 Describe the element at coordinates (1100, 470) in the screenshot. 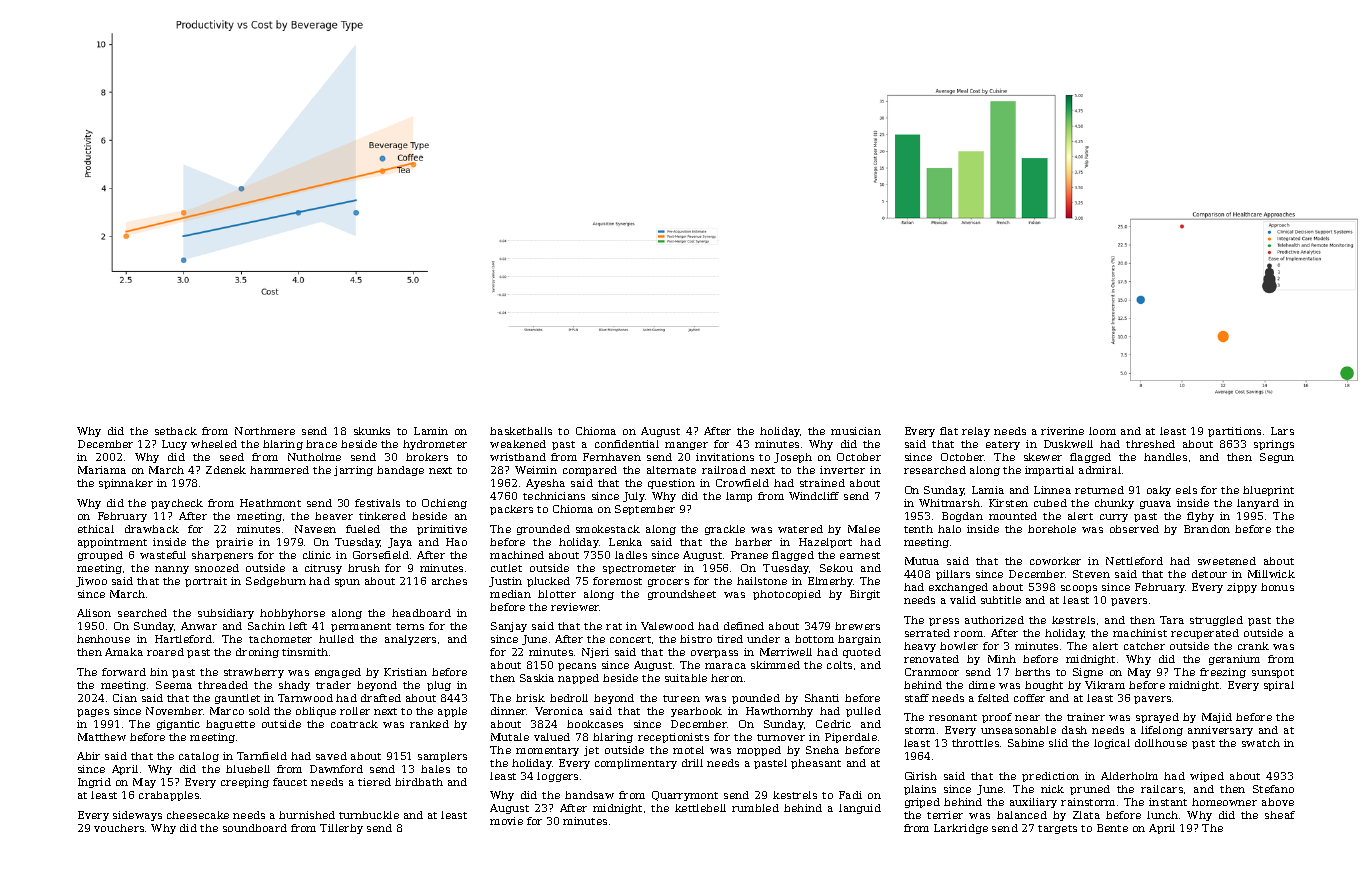

I see `admiral` at that location.
